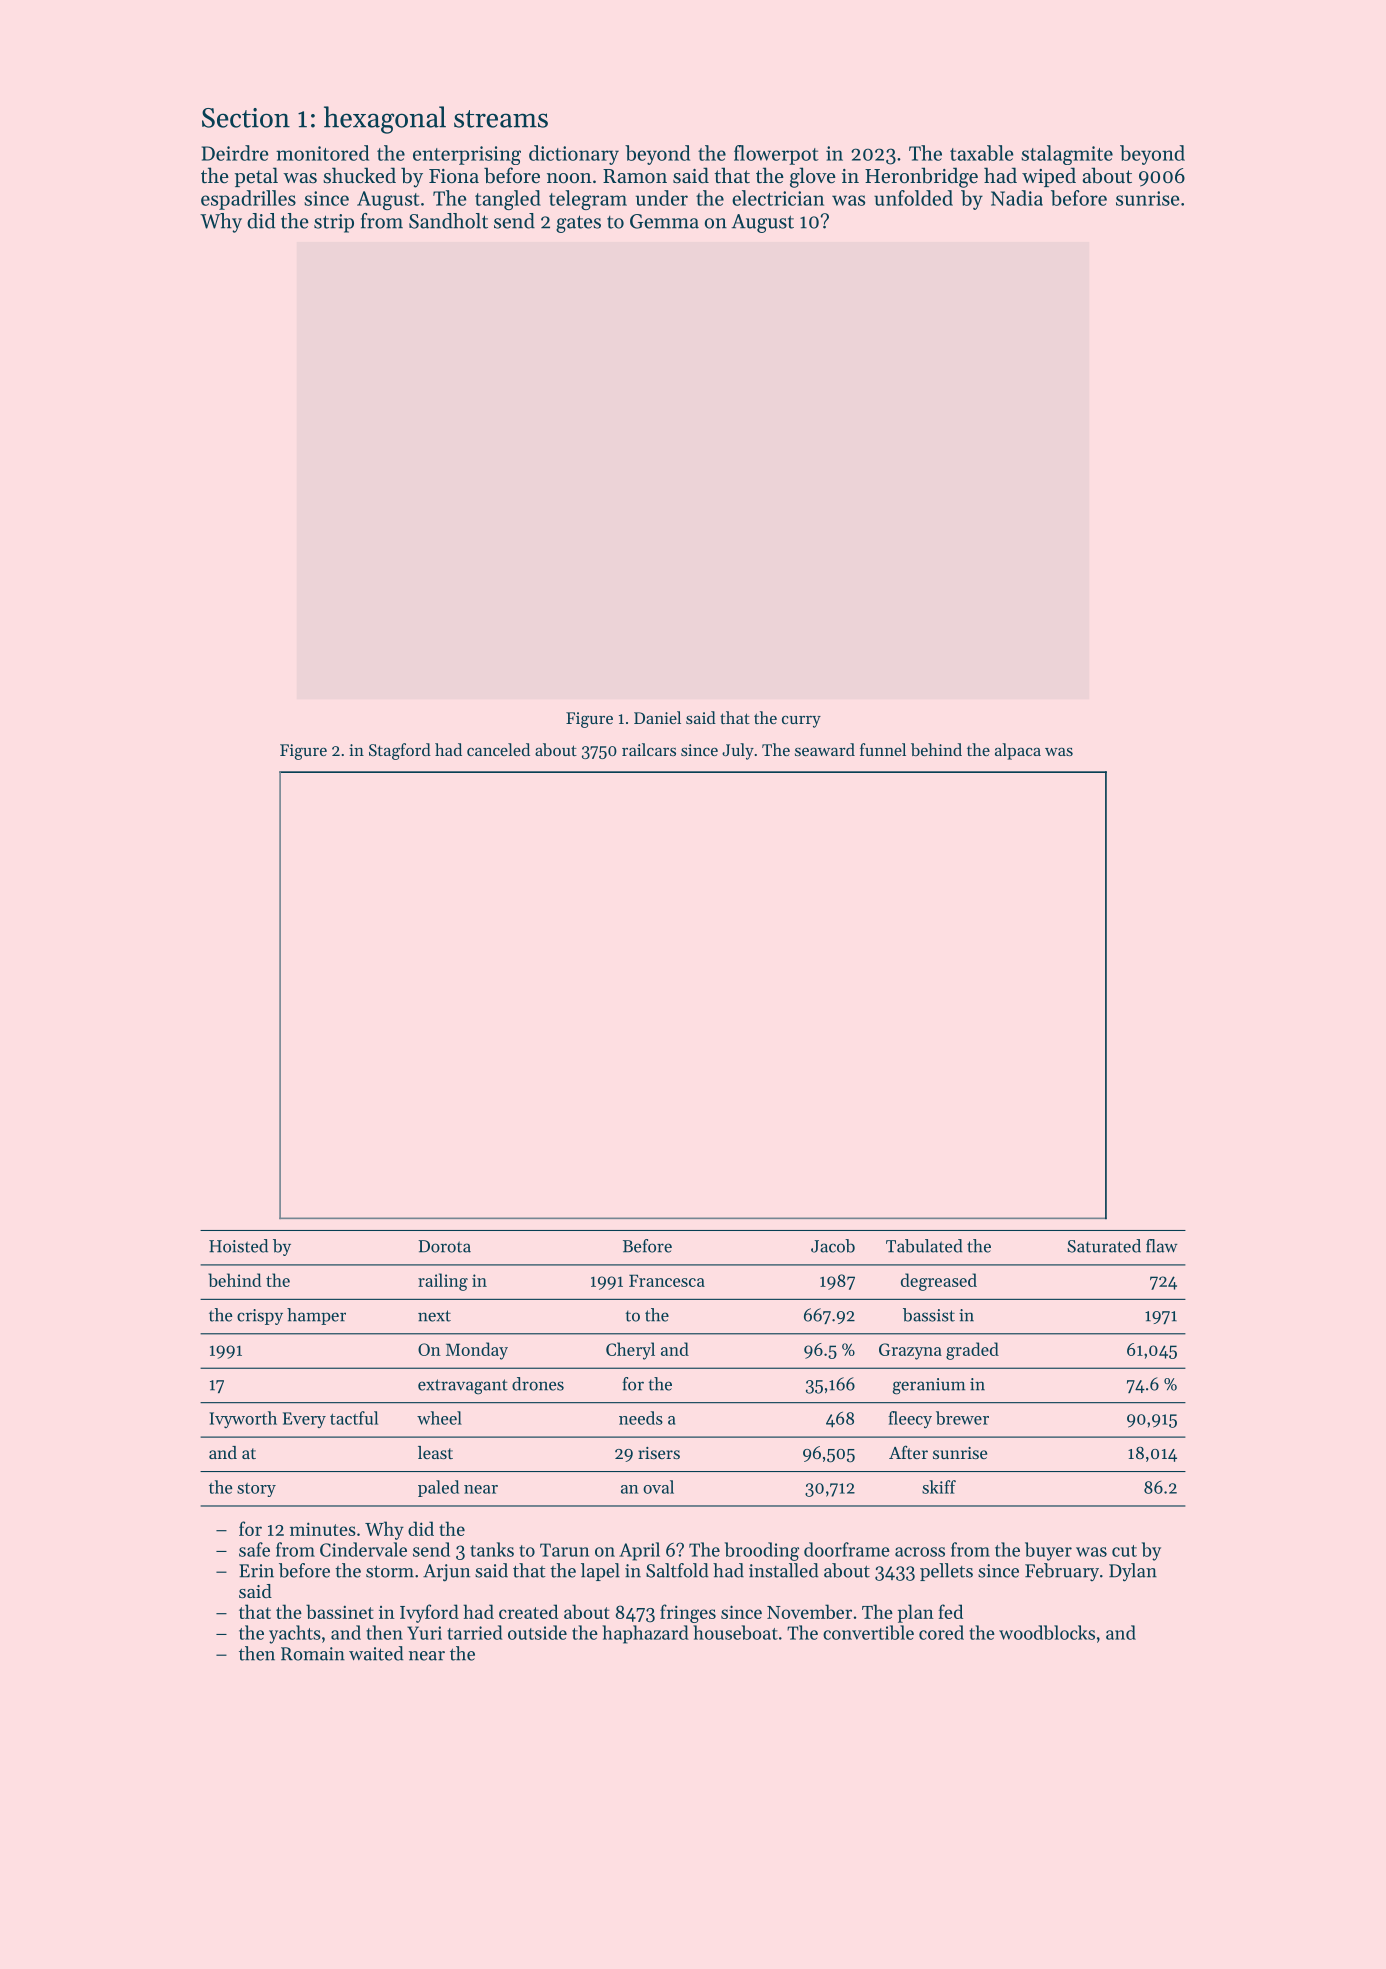 The image size is (1386, 1969). What do you see at coordinates (883, 749) in the page?
I see `funnel` at bounding box center [883, 749].
